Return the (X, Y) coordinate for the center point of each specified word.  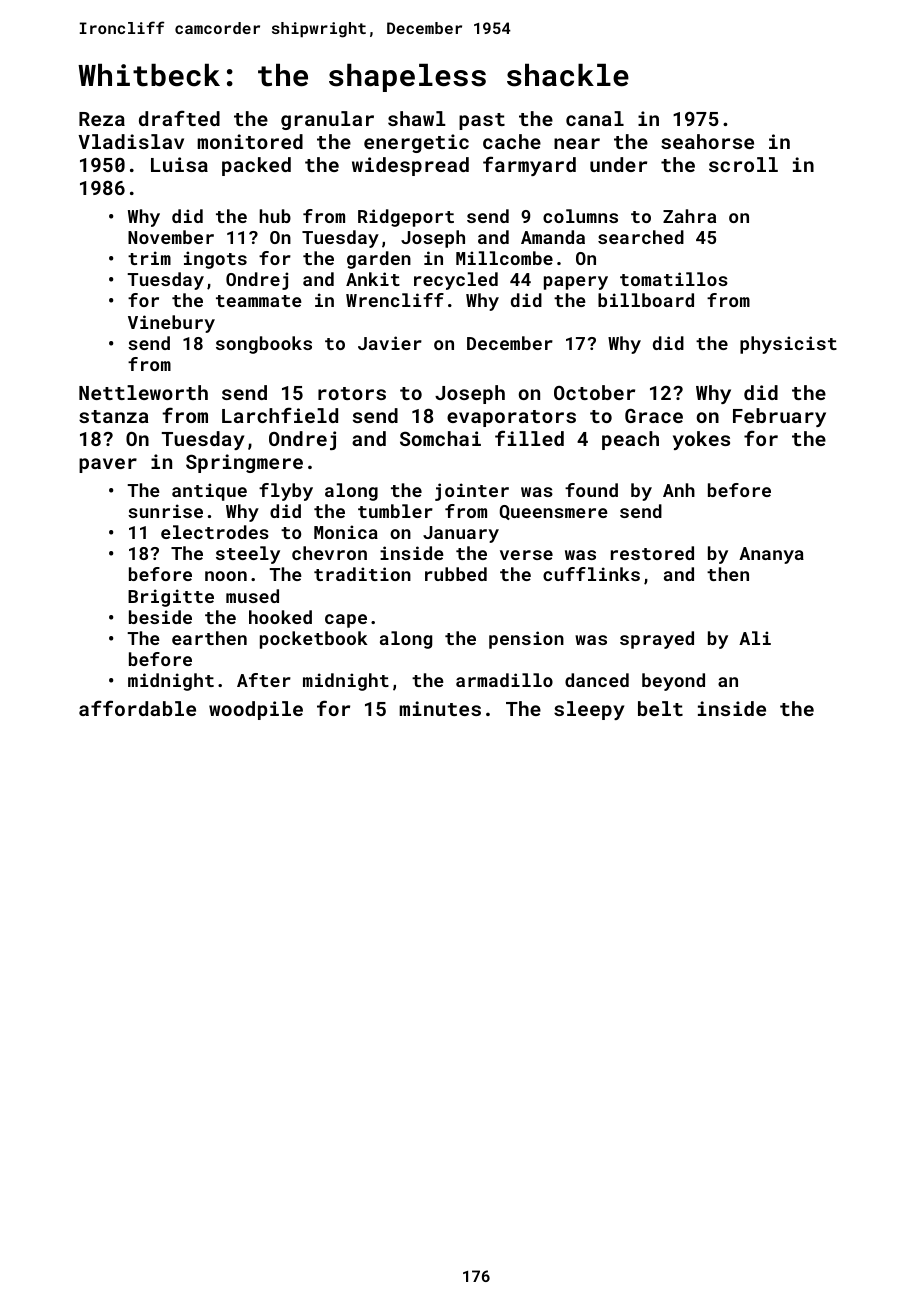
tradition (362, 574)
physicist (788, 345)
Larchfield (280, 415)
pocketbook (314, 640)
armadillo (504, 680)
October (594, 392)
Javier (390, 343)
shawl (417, 118)
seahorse (707, 141)
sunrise (165, 511)
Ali (755, 638)
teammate (259, 301)
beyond (673, 682)
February (779, 417)
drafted (179, 118)
